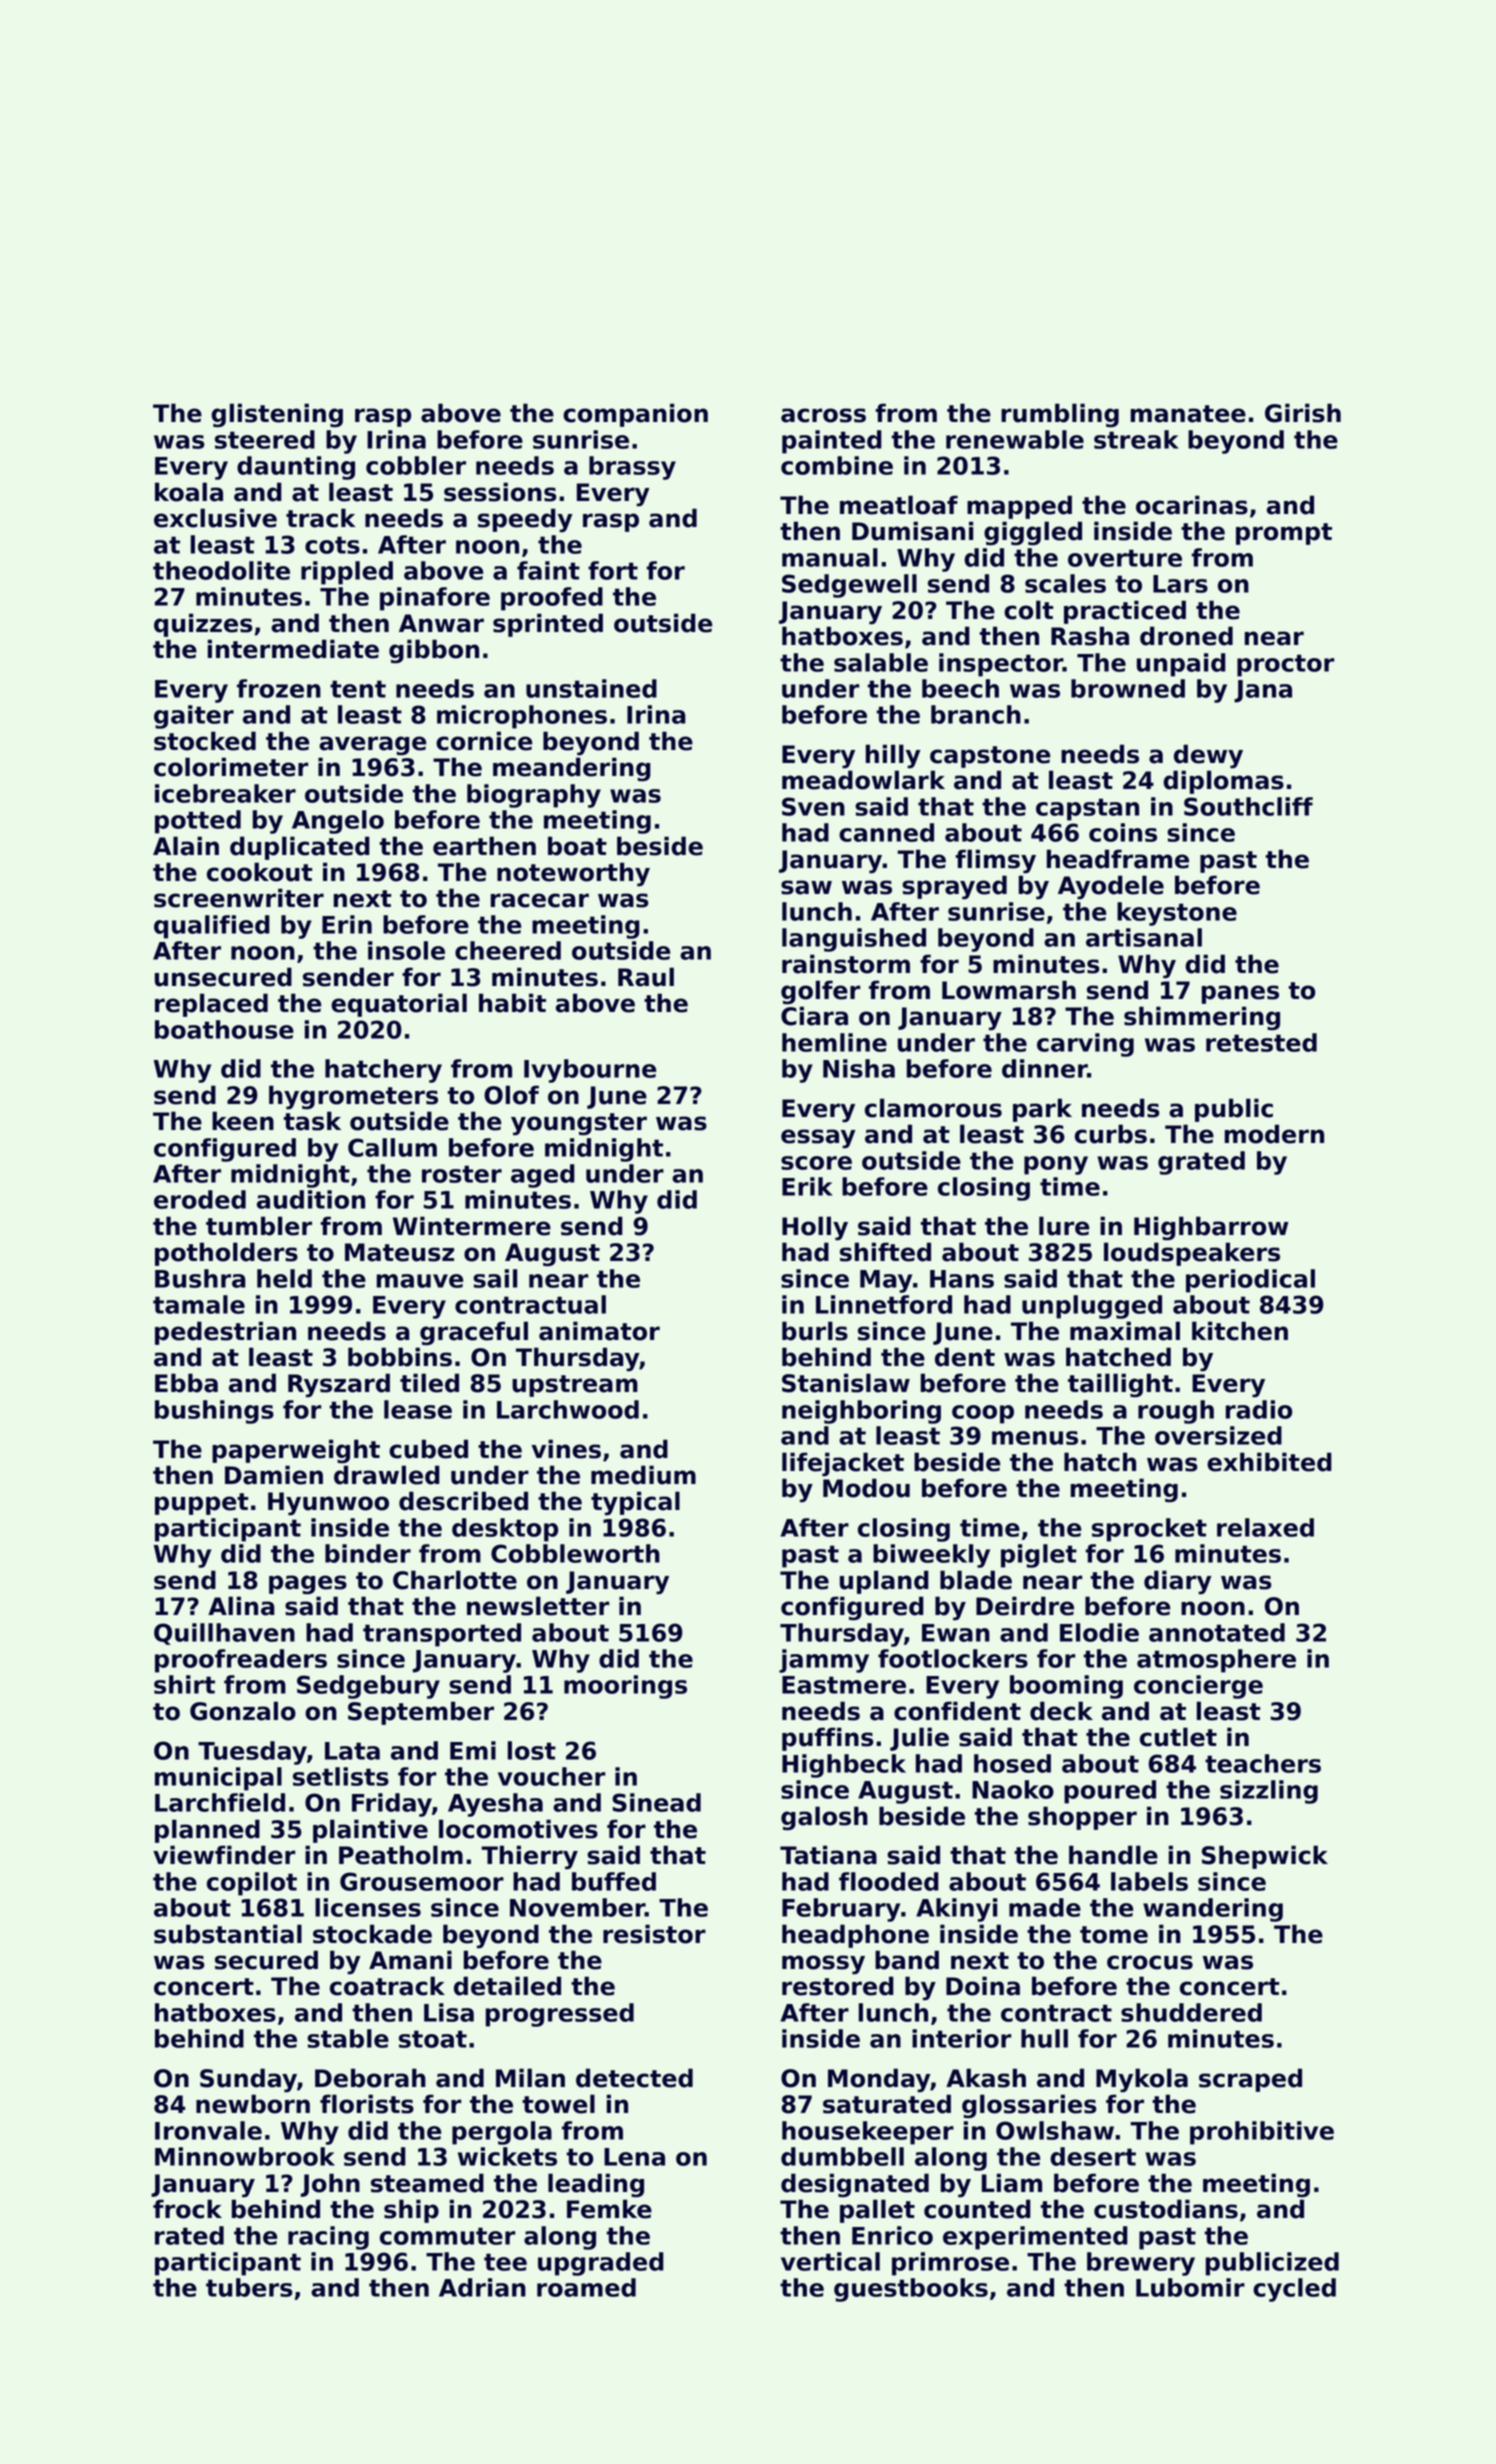 The width and height of the image is (1496, 2464). What do you see at coordinates (208, 2130) in the image?
I see `Ironvale` at bounding box center [208, 2130].
